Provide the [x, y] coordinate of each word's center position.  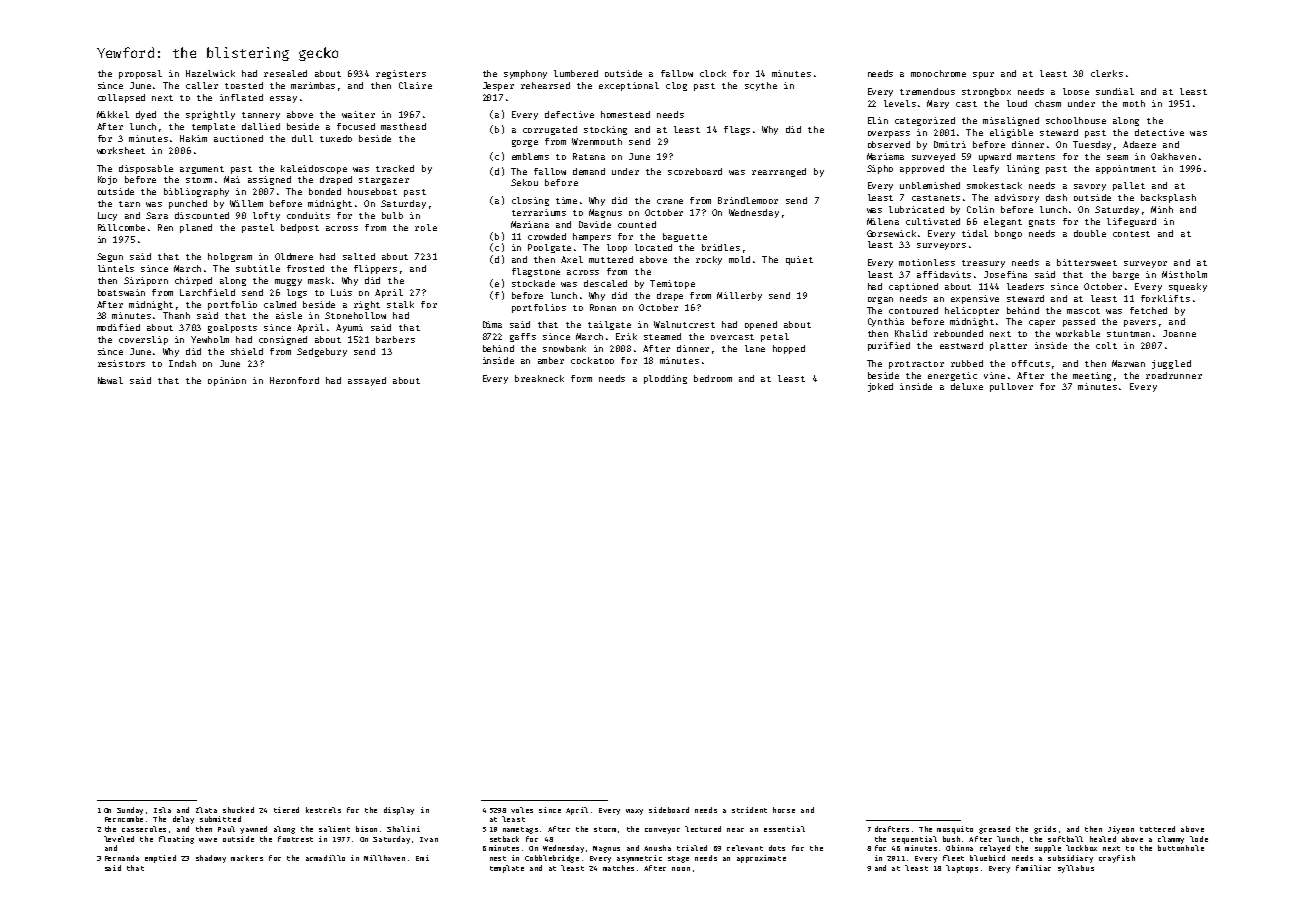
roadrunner [1174, 375]
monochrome [938, 73]
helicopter [972, 311]
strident [749, 810]
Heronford [294, 380]
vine [994, 375]
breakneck [539, 378]
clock [713, 73]
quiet [799, 260]
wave [208, 840]
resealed [285, 73]
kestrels [323, 810]
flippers [375, 269]
